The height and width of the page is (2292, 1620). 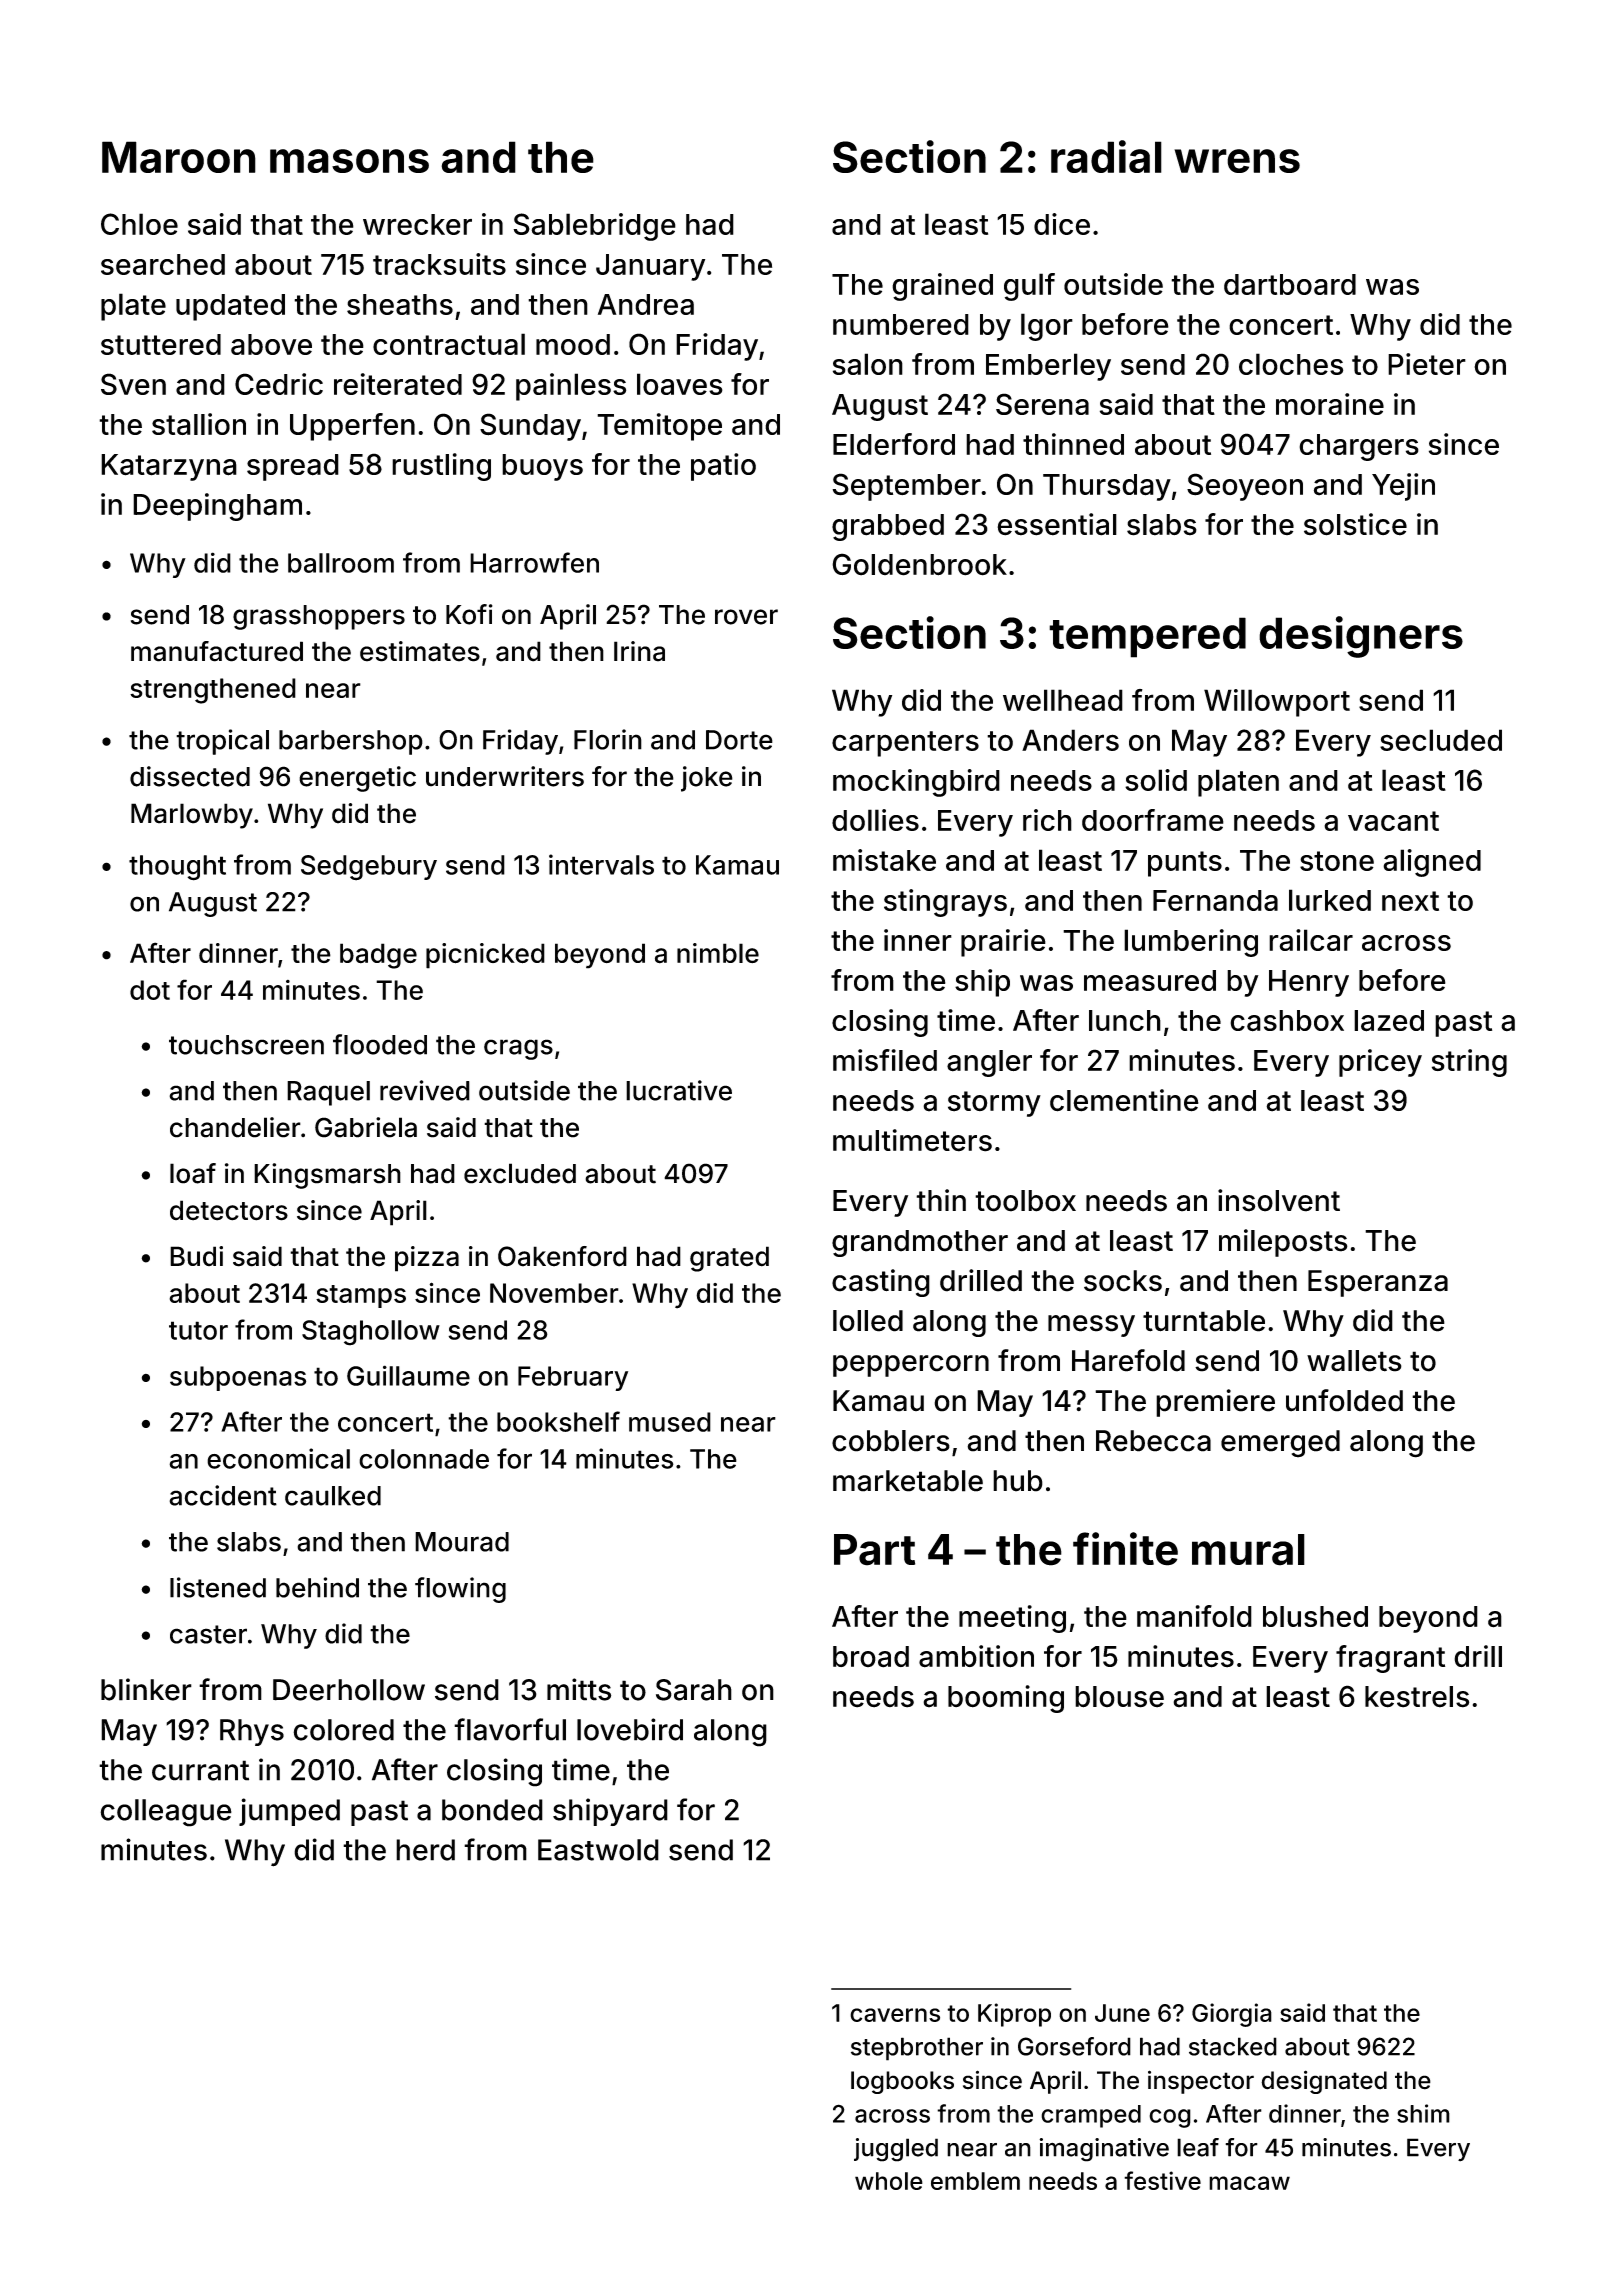 What do you see at coordinates (871, 1657) in the page?
I see `broad` at bounding box center [871, 1657].
